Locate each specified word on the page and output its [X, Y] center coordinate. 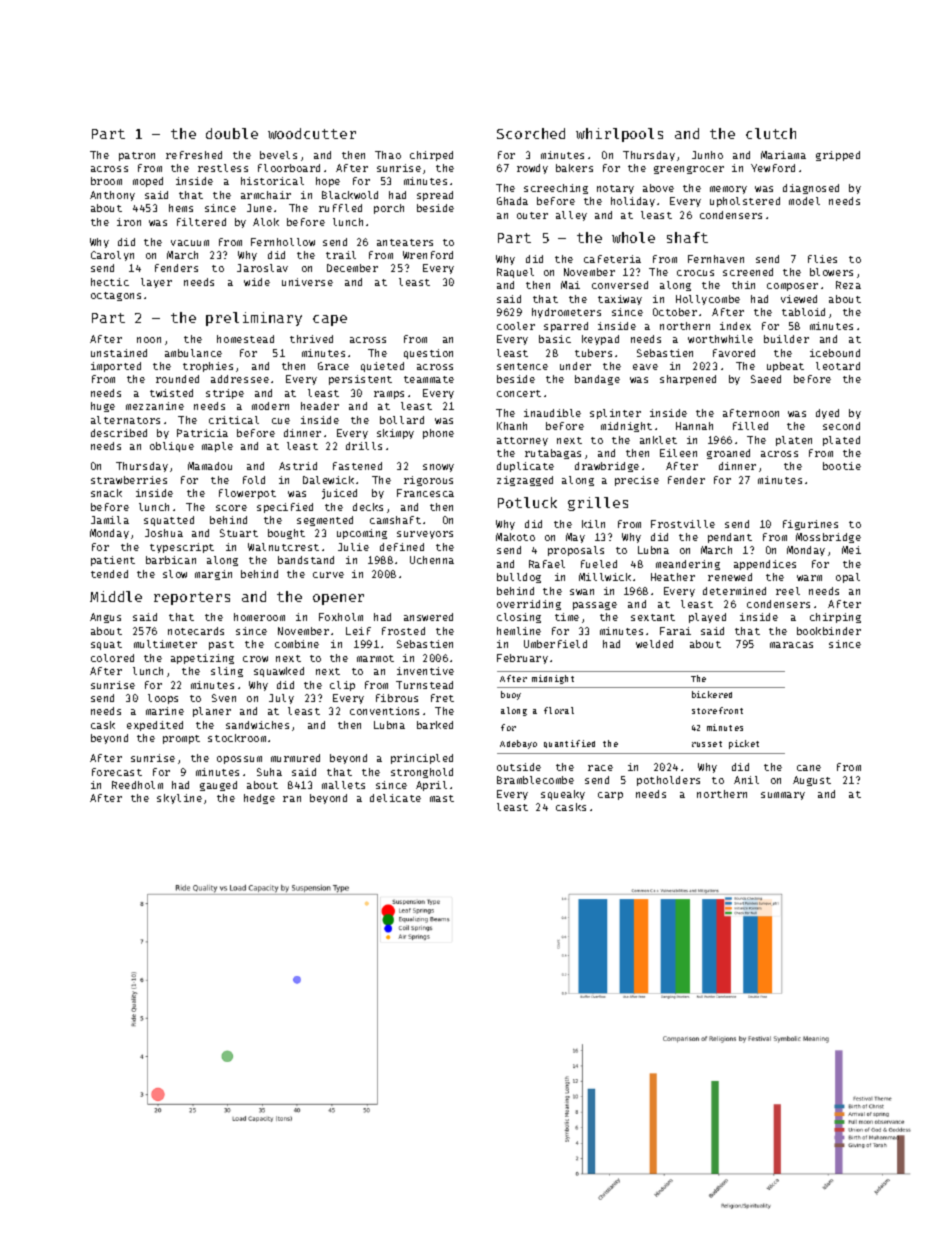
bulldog [519, 578]
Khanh [512, 426]
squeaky [563, 795]
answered [428, 617]
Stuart [239, 533]
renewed [730, 577]
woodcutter [312, 133]
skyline [179, 799]
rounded [177, 379]
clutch [771, 133]
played [707, 618]
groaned [728, 454]
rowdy [532, 169]
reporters [192, 598]
